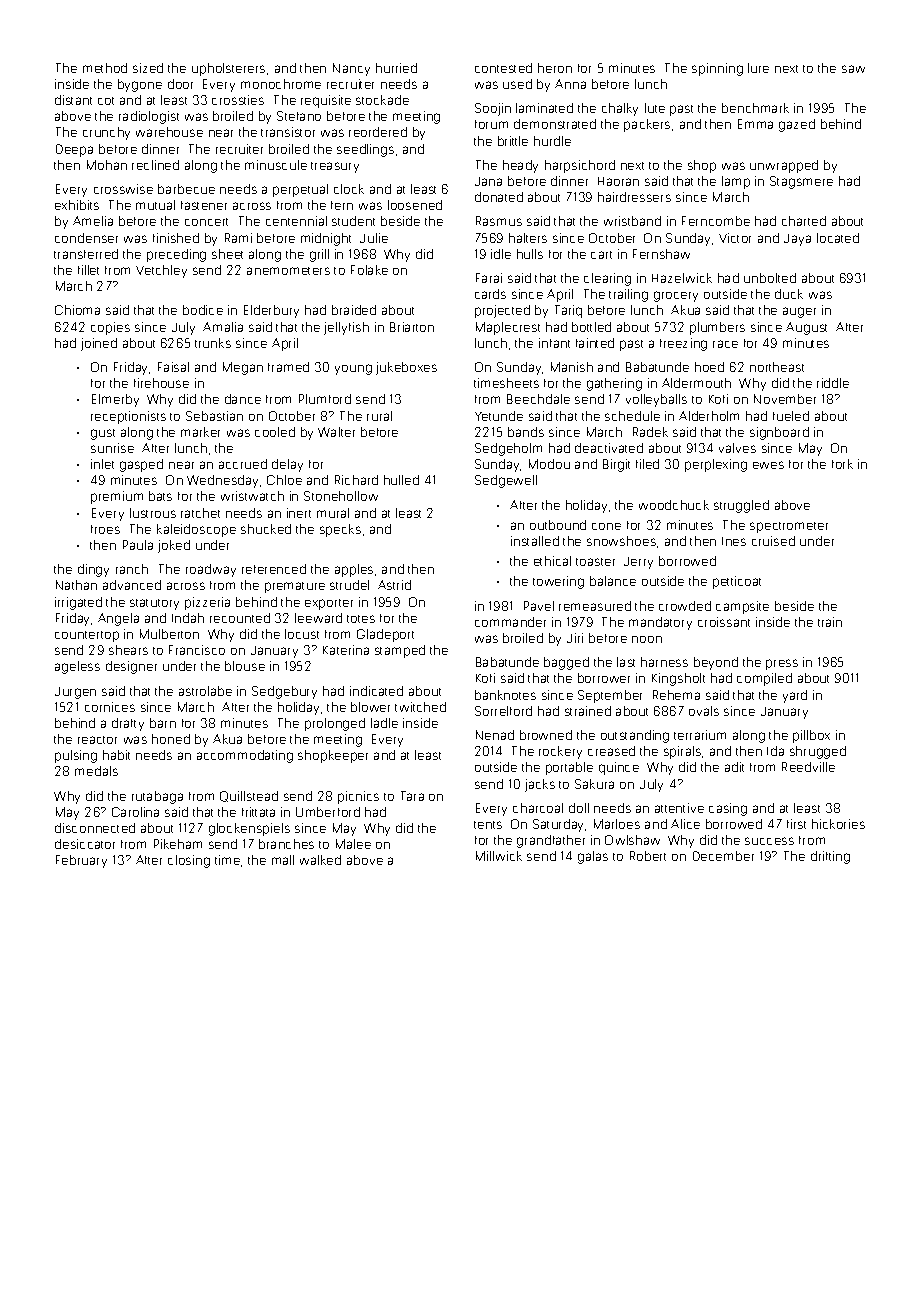 The width and height of the screenshot is (924, 1308). What do you see at coordinates (683, 344) in the screenshot?
I see `freezing` at bounding box center [683, 344].
